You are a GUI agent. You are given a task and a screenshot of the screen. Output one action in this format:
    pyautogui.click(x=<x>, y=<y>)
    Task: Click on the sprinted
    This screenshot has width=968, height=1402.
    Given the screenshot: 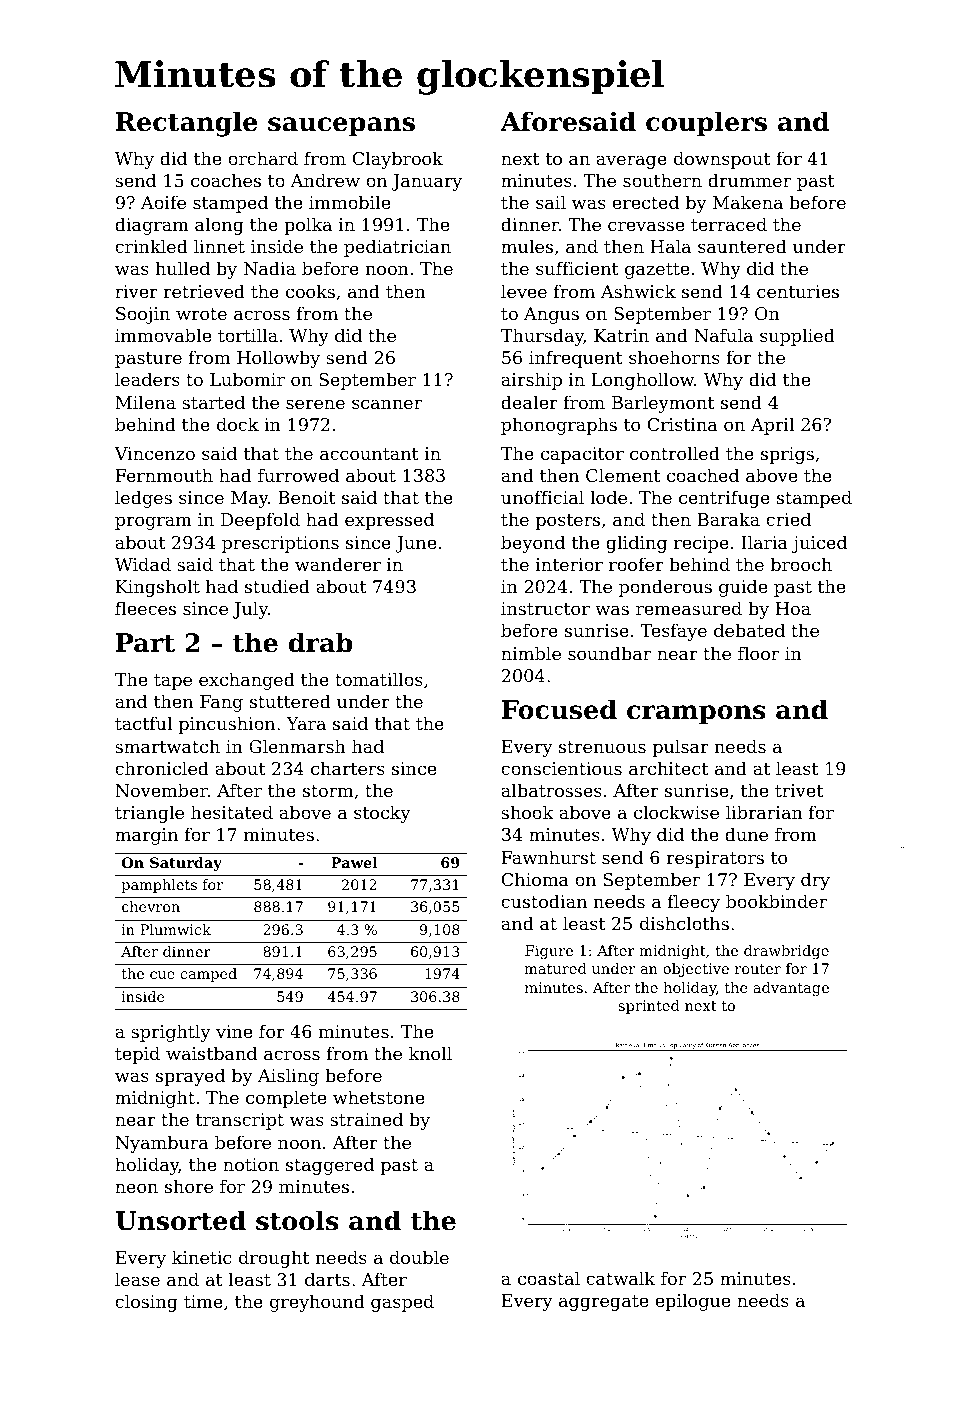 What is the action you would take?
    pyautogui.click(x=649, y=1007)
